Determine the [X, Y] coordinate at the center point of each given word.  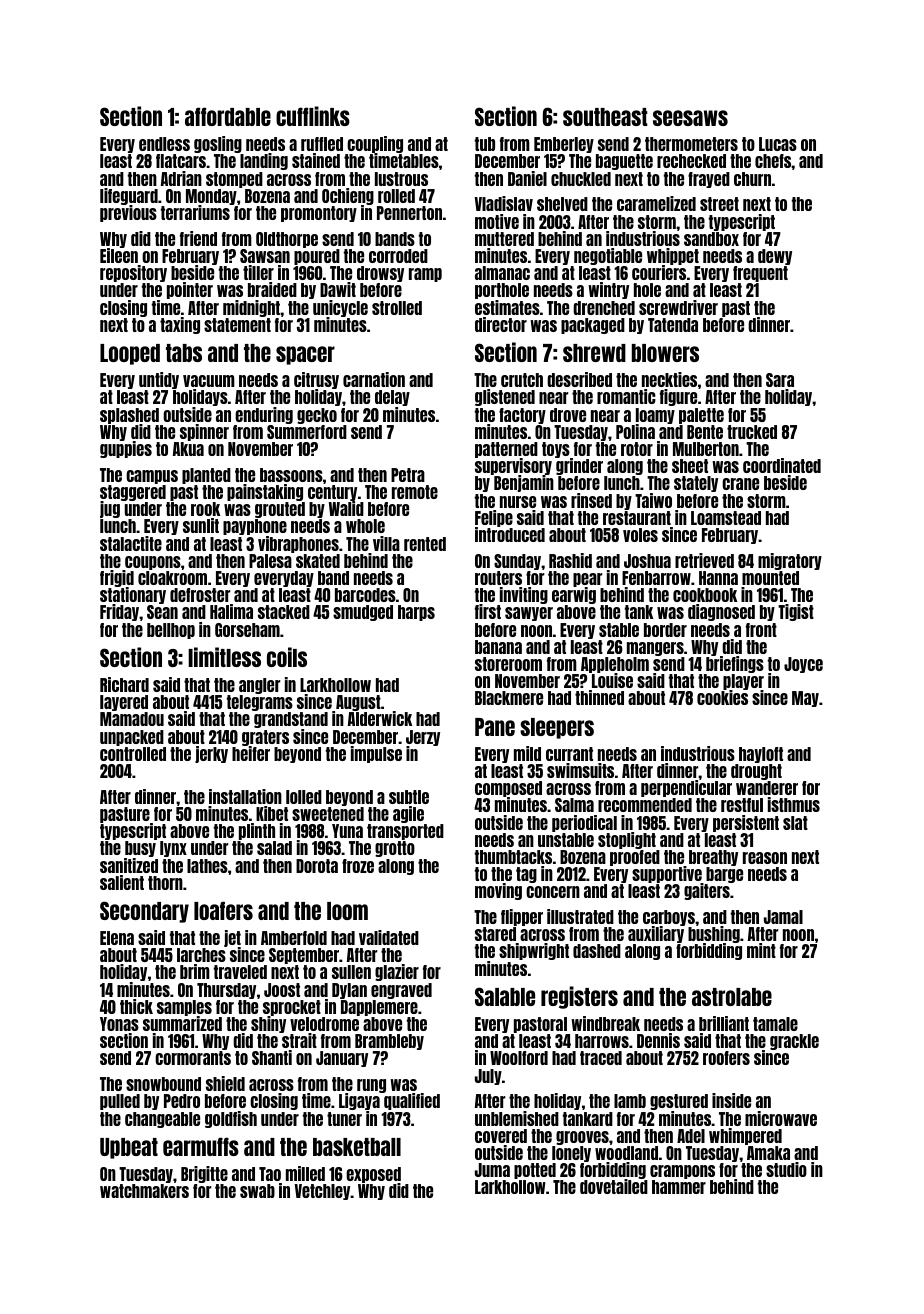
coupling [375, 145]
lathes [207, 866]
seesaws [690, 118]
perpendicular [686, 788]
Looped [130, 354]
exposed [373, 1175]
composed [508, 789]
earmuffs [201, 1146]
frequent [760, 274]
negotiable [608, 256]
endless [164, 144]
